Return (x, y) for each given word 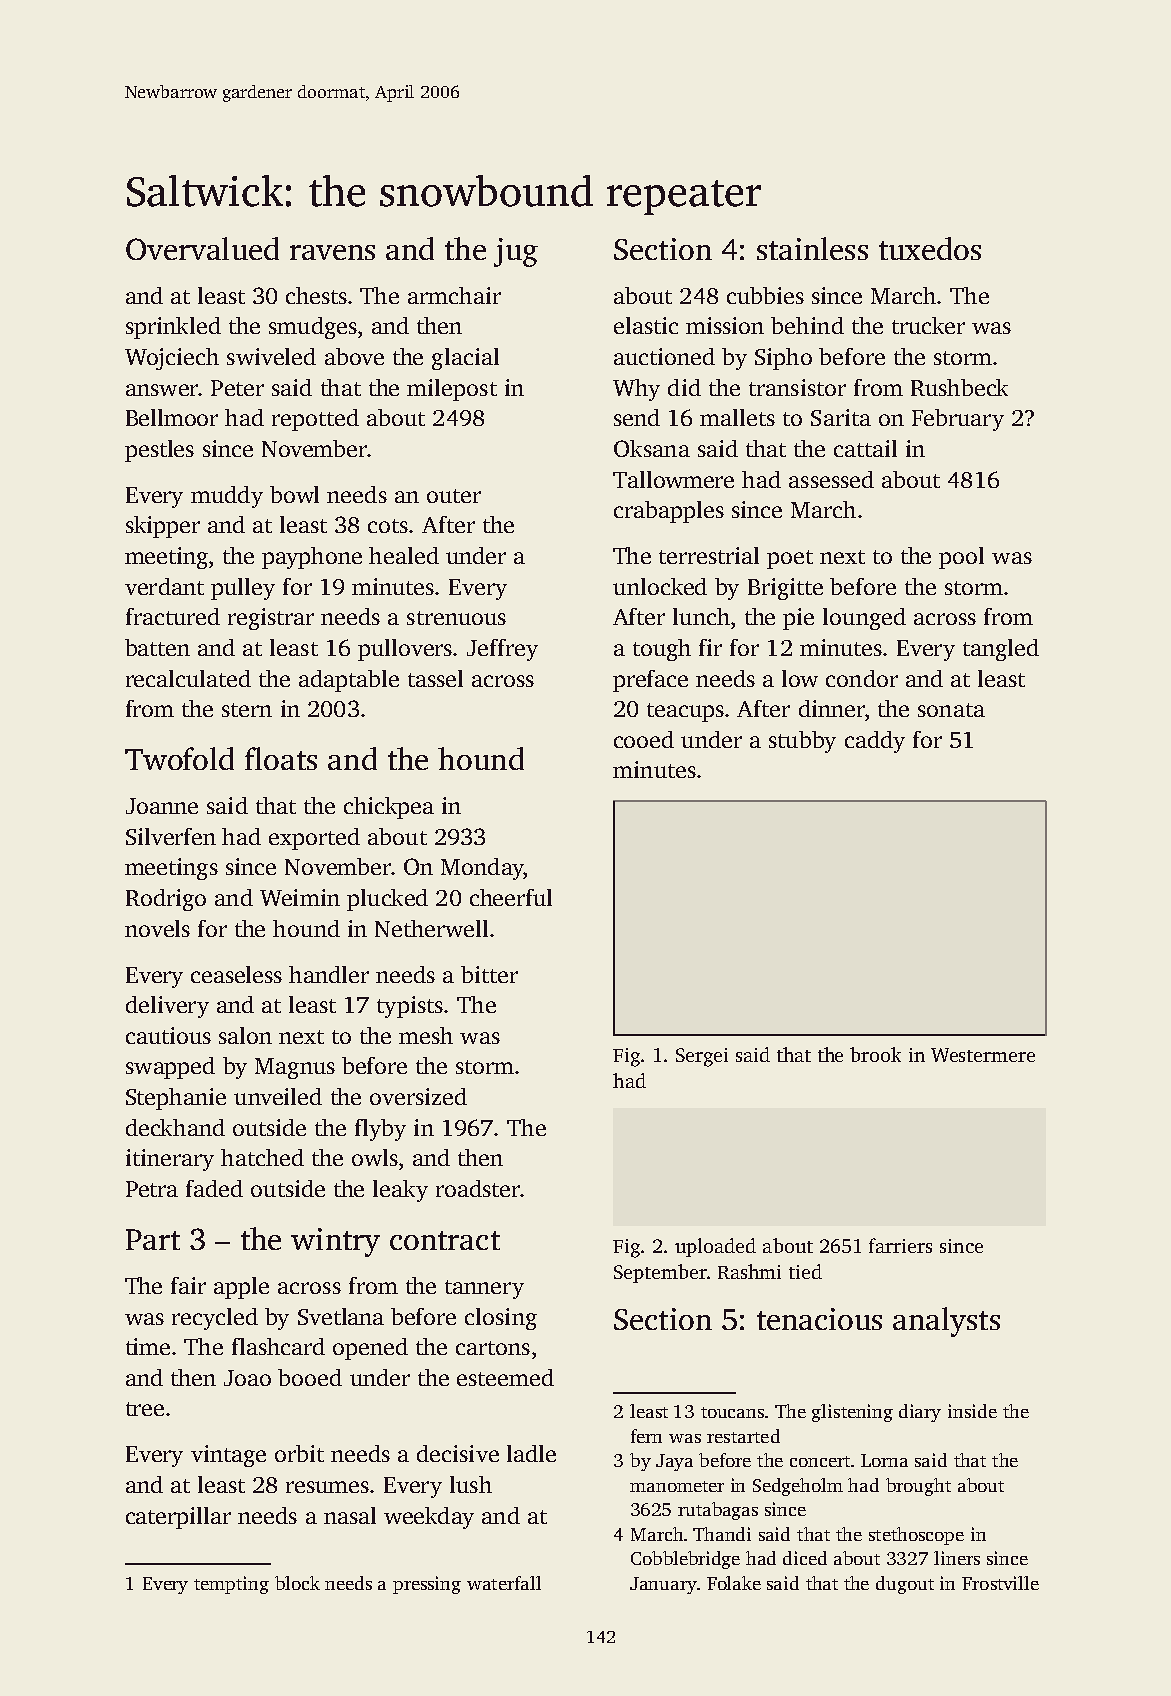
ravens (332, 252)
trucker (928, 325)
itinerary (170, 1160)
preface (650, 681)
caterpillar (178, 1518)
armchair (454, 295)
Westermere (983, 1055)
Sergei (702, 1057)
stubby (802, 742)
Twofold (179, 758)
